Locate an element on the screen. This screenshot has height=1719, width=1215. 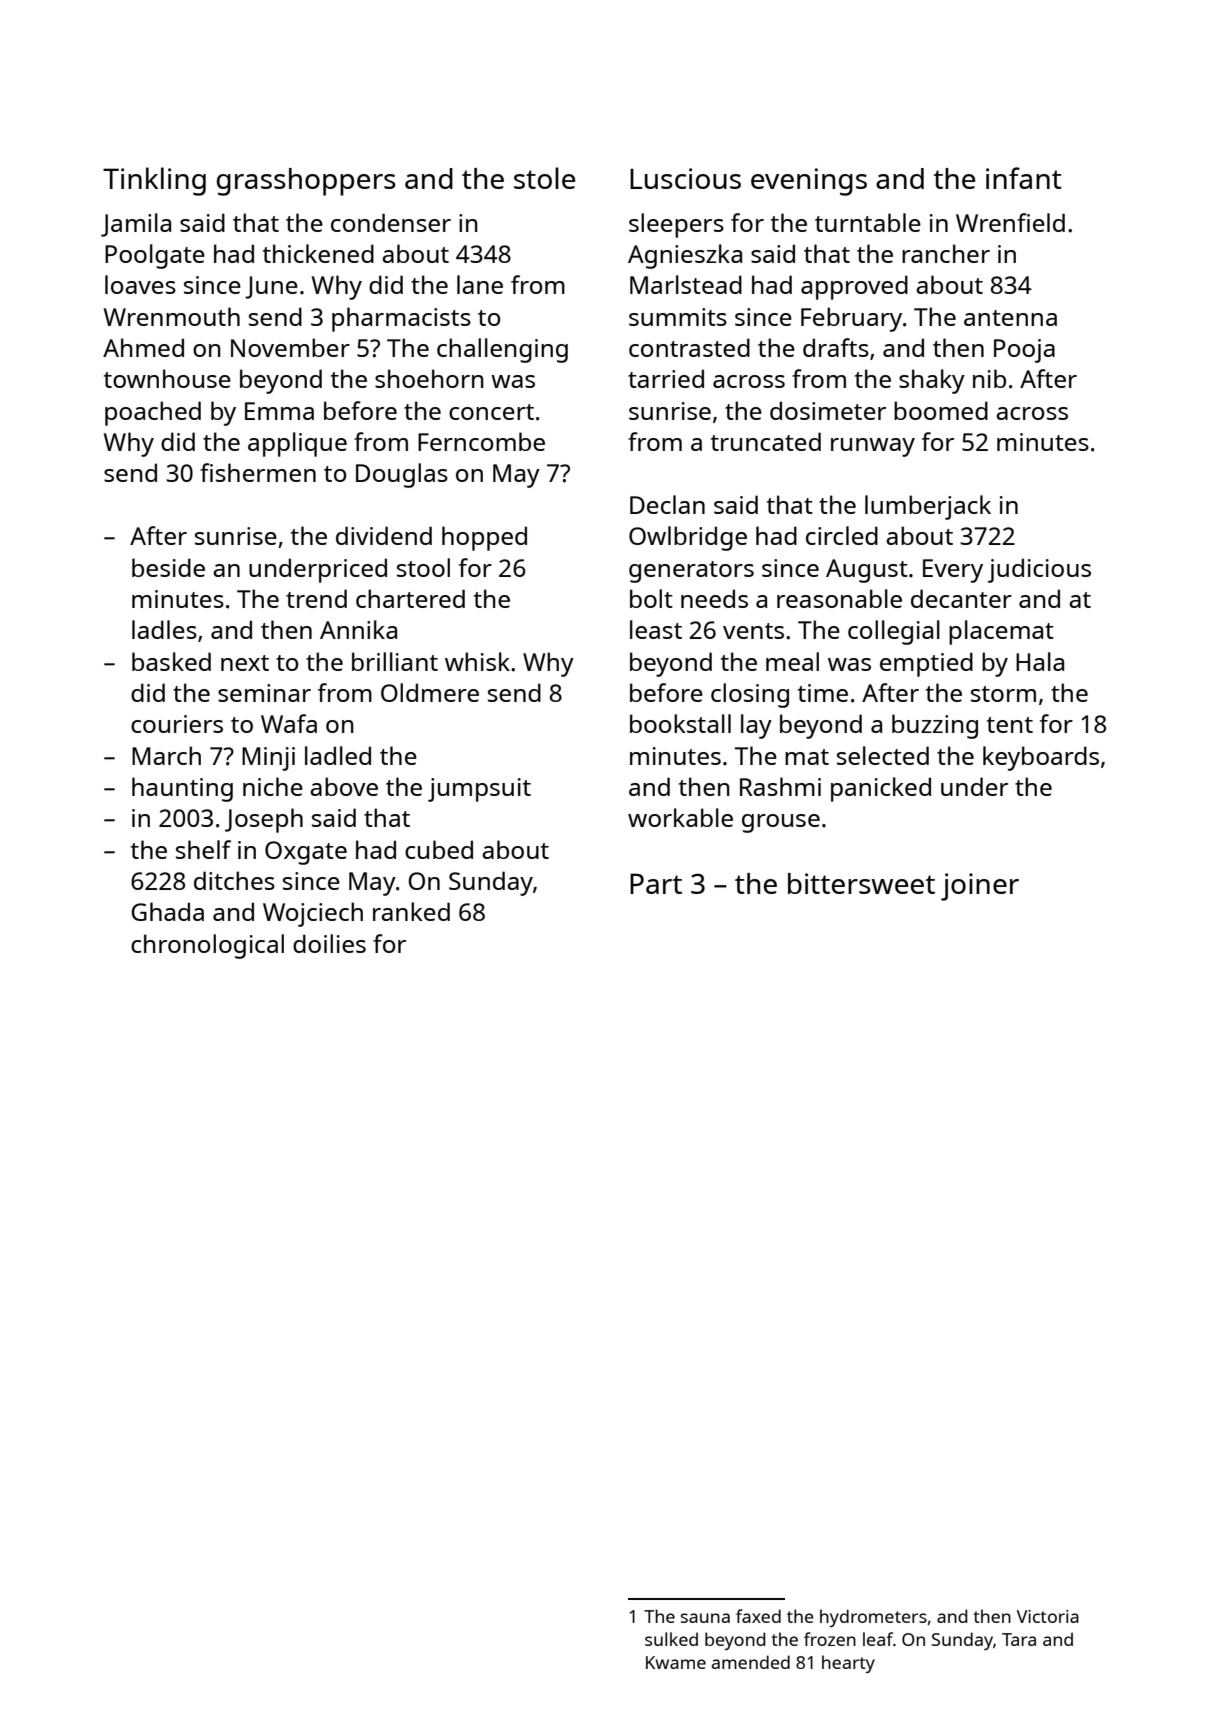
grouse is located at coordinates (781, 823).
